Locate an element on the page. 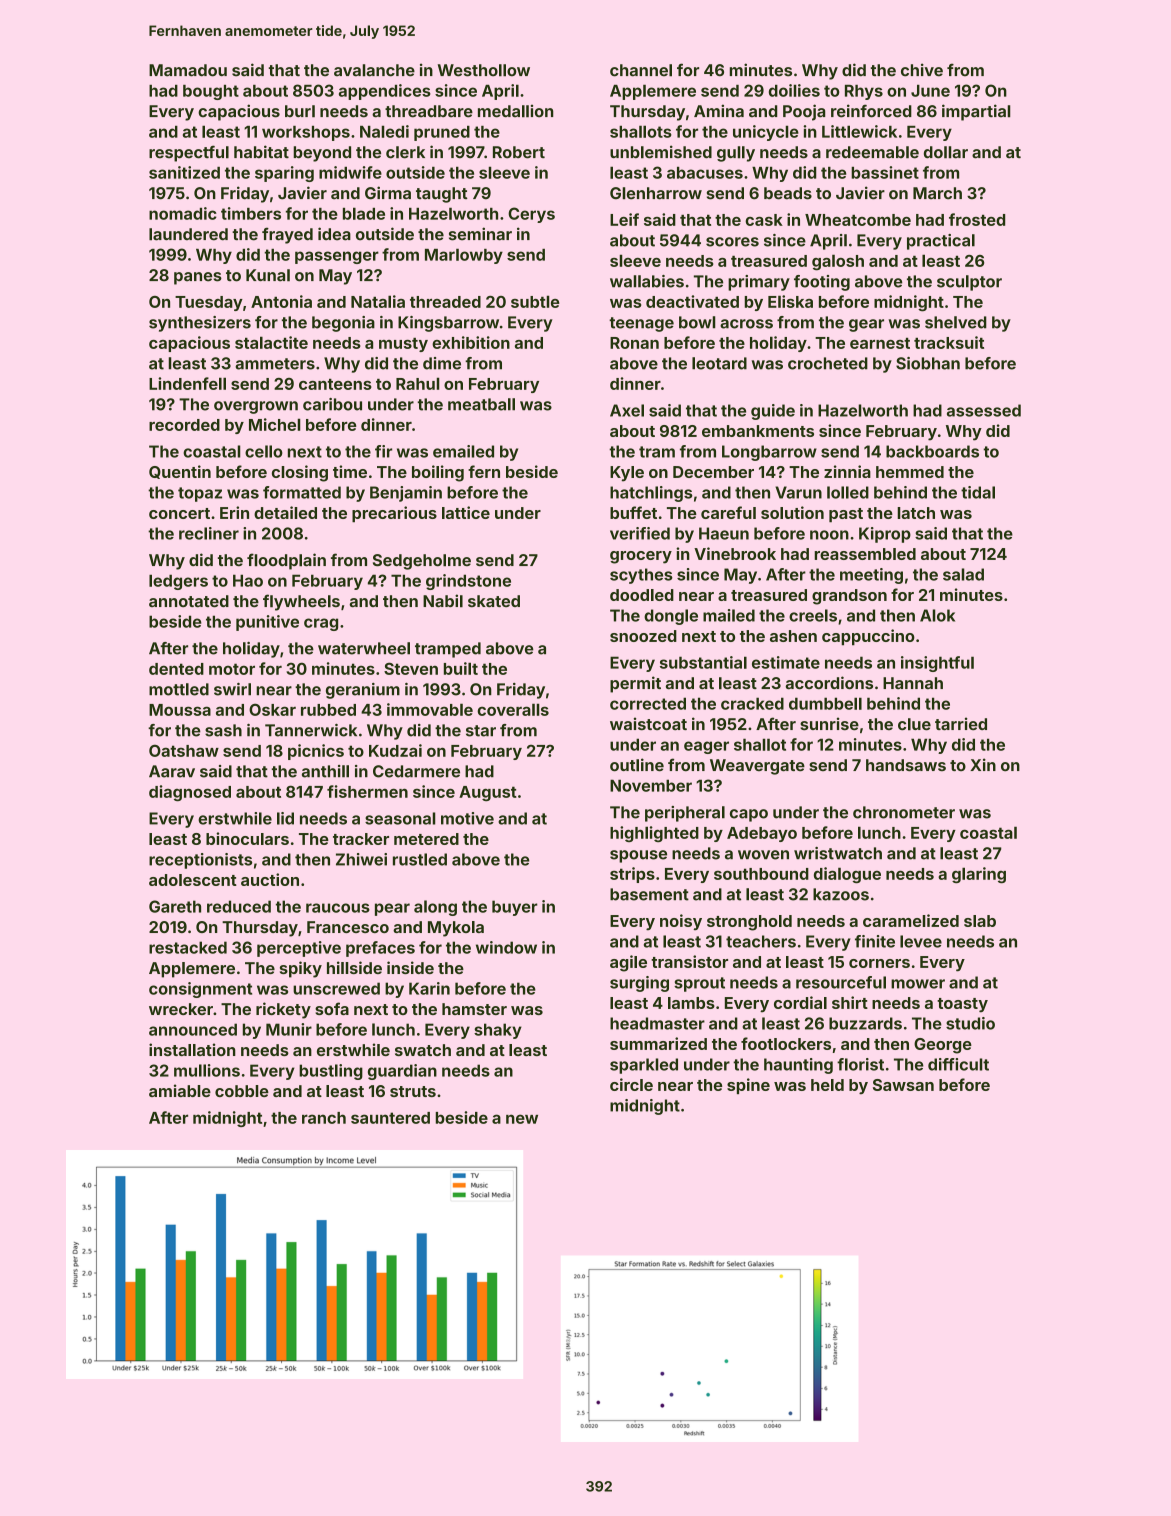 The height and width of the page is (1516, 1171). Cerys is located at coordinates (531, 215).
